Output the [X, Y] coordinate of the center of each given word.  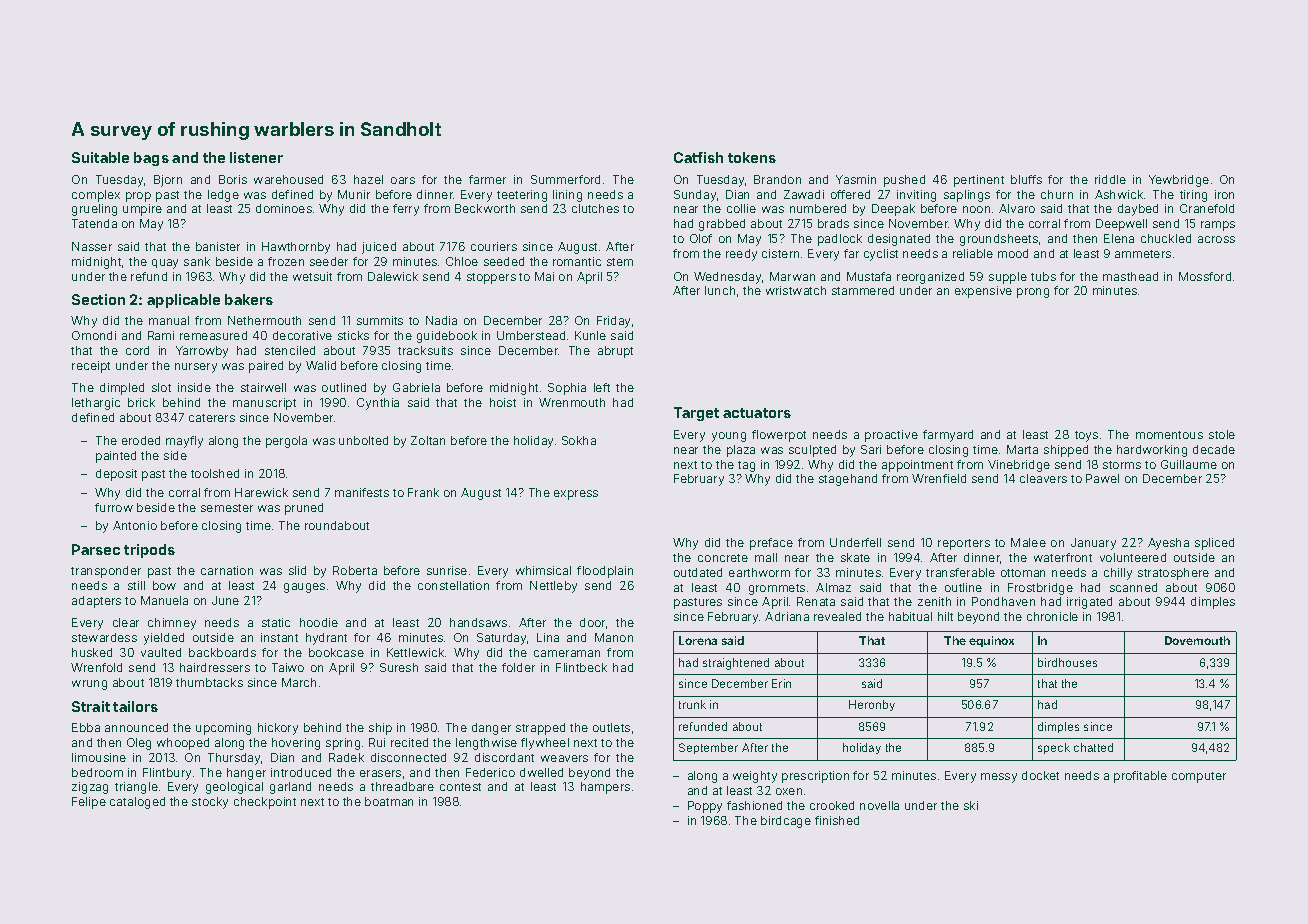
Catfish [698, 157]
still [136, 585]
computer [1199, 777]
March [299, 682]
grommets [777, 589]
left [602, 387]
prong [1033, 293]
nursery [196, 368]
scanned [1133, 587]
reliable [973, 253]
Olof [701, 238]
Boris [233, 179]
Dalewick [393, 276]
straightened [736, 664]
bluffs [1026, 179]
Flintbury [167, 774]
